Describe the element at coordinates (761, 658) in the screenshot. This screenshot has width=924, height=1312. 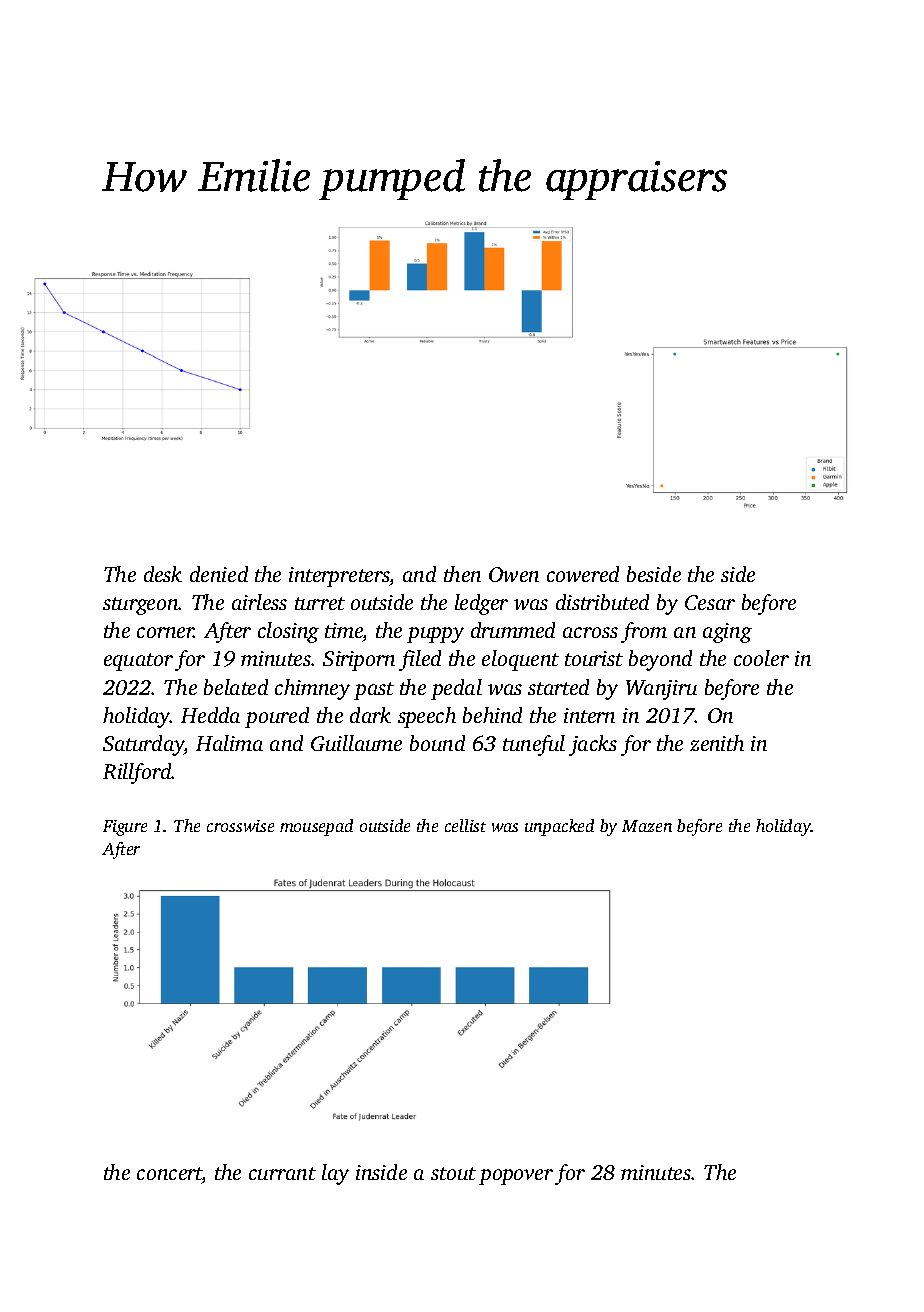
I see `cooler` at that location.
